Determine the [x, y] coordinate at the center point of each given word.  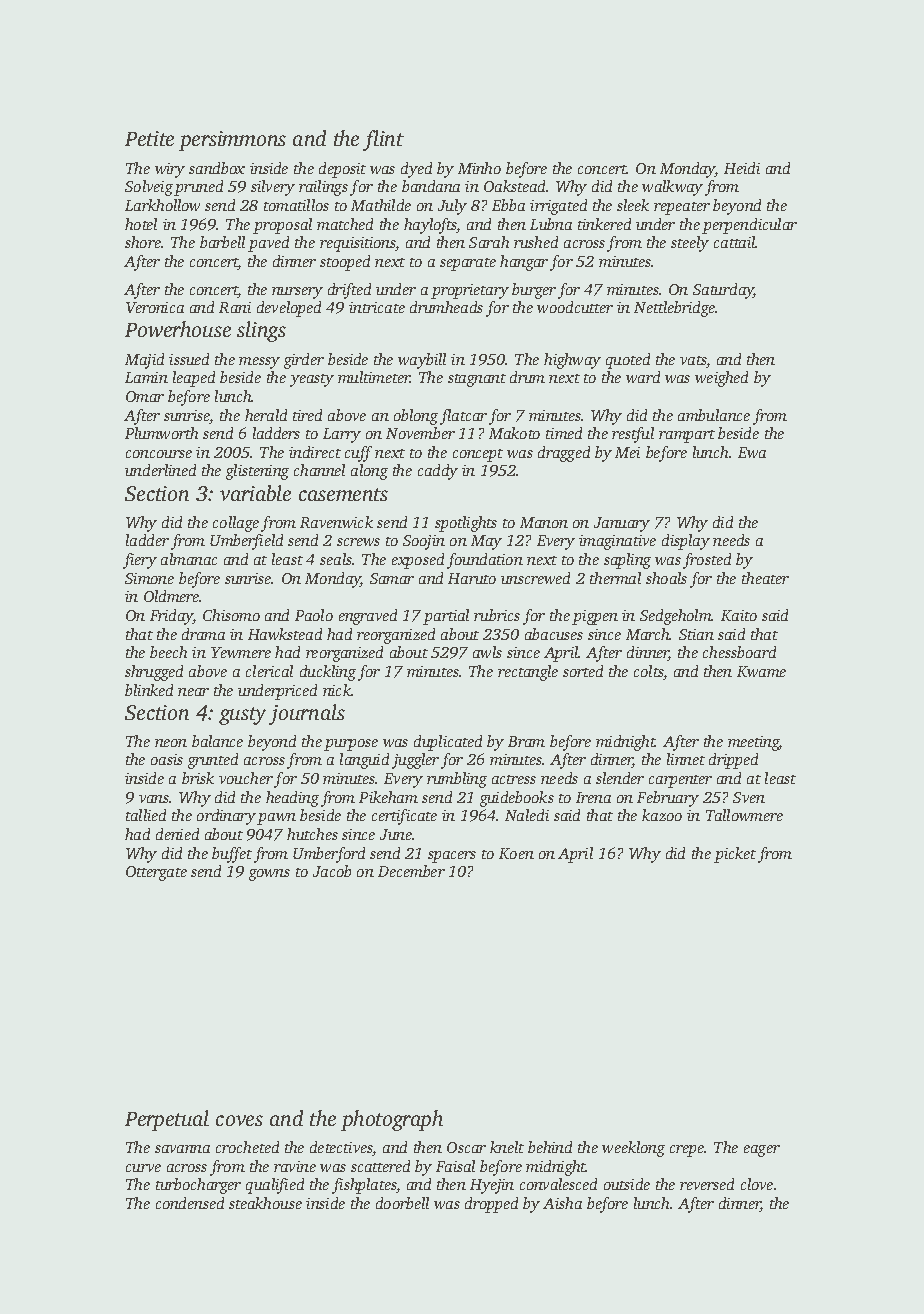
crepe [687, 1151]
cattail [735, 242]
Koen [516, 853]
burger [534, 291]
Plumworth [161, 433]
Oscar [466, 1147]
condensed [190, 1203]
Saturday [723, 291]
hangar [524, 263]
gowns [269, 875]
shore [143, 242]
